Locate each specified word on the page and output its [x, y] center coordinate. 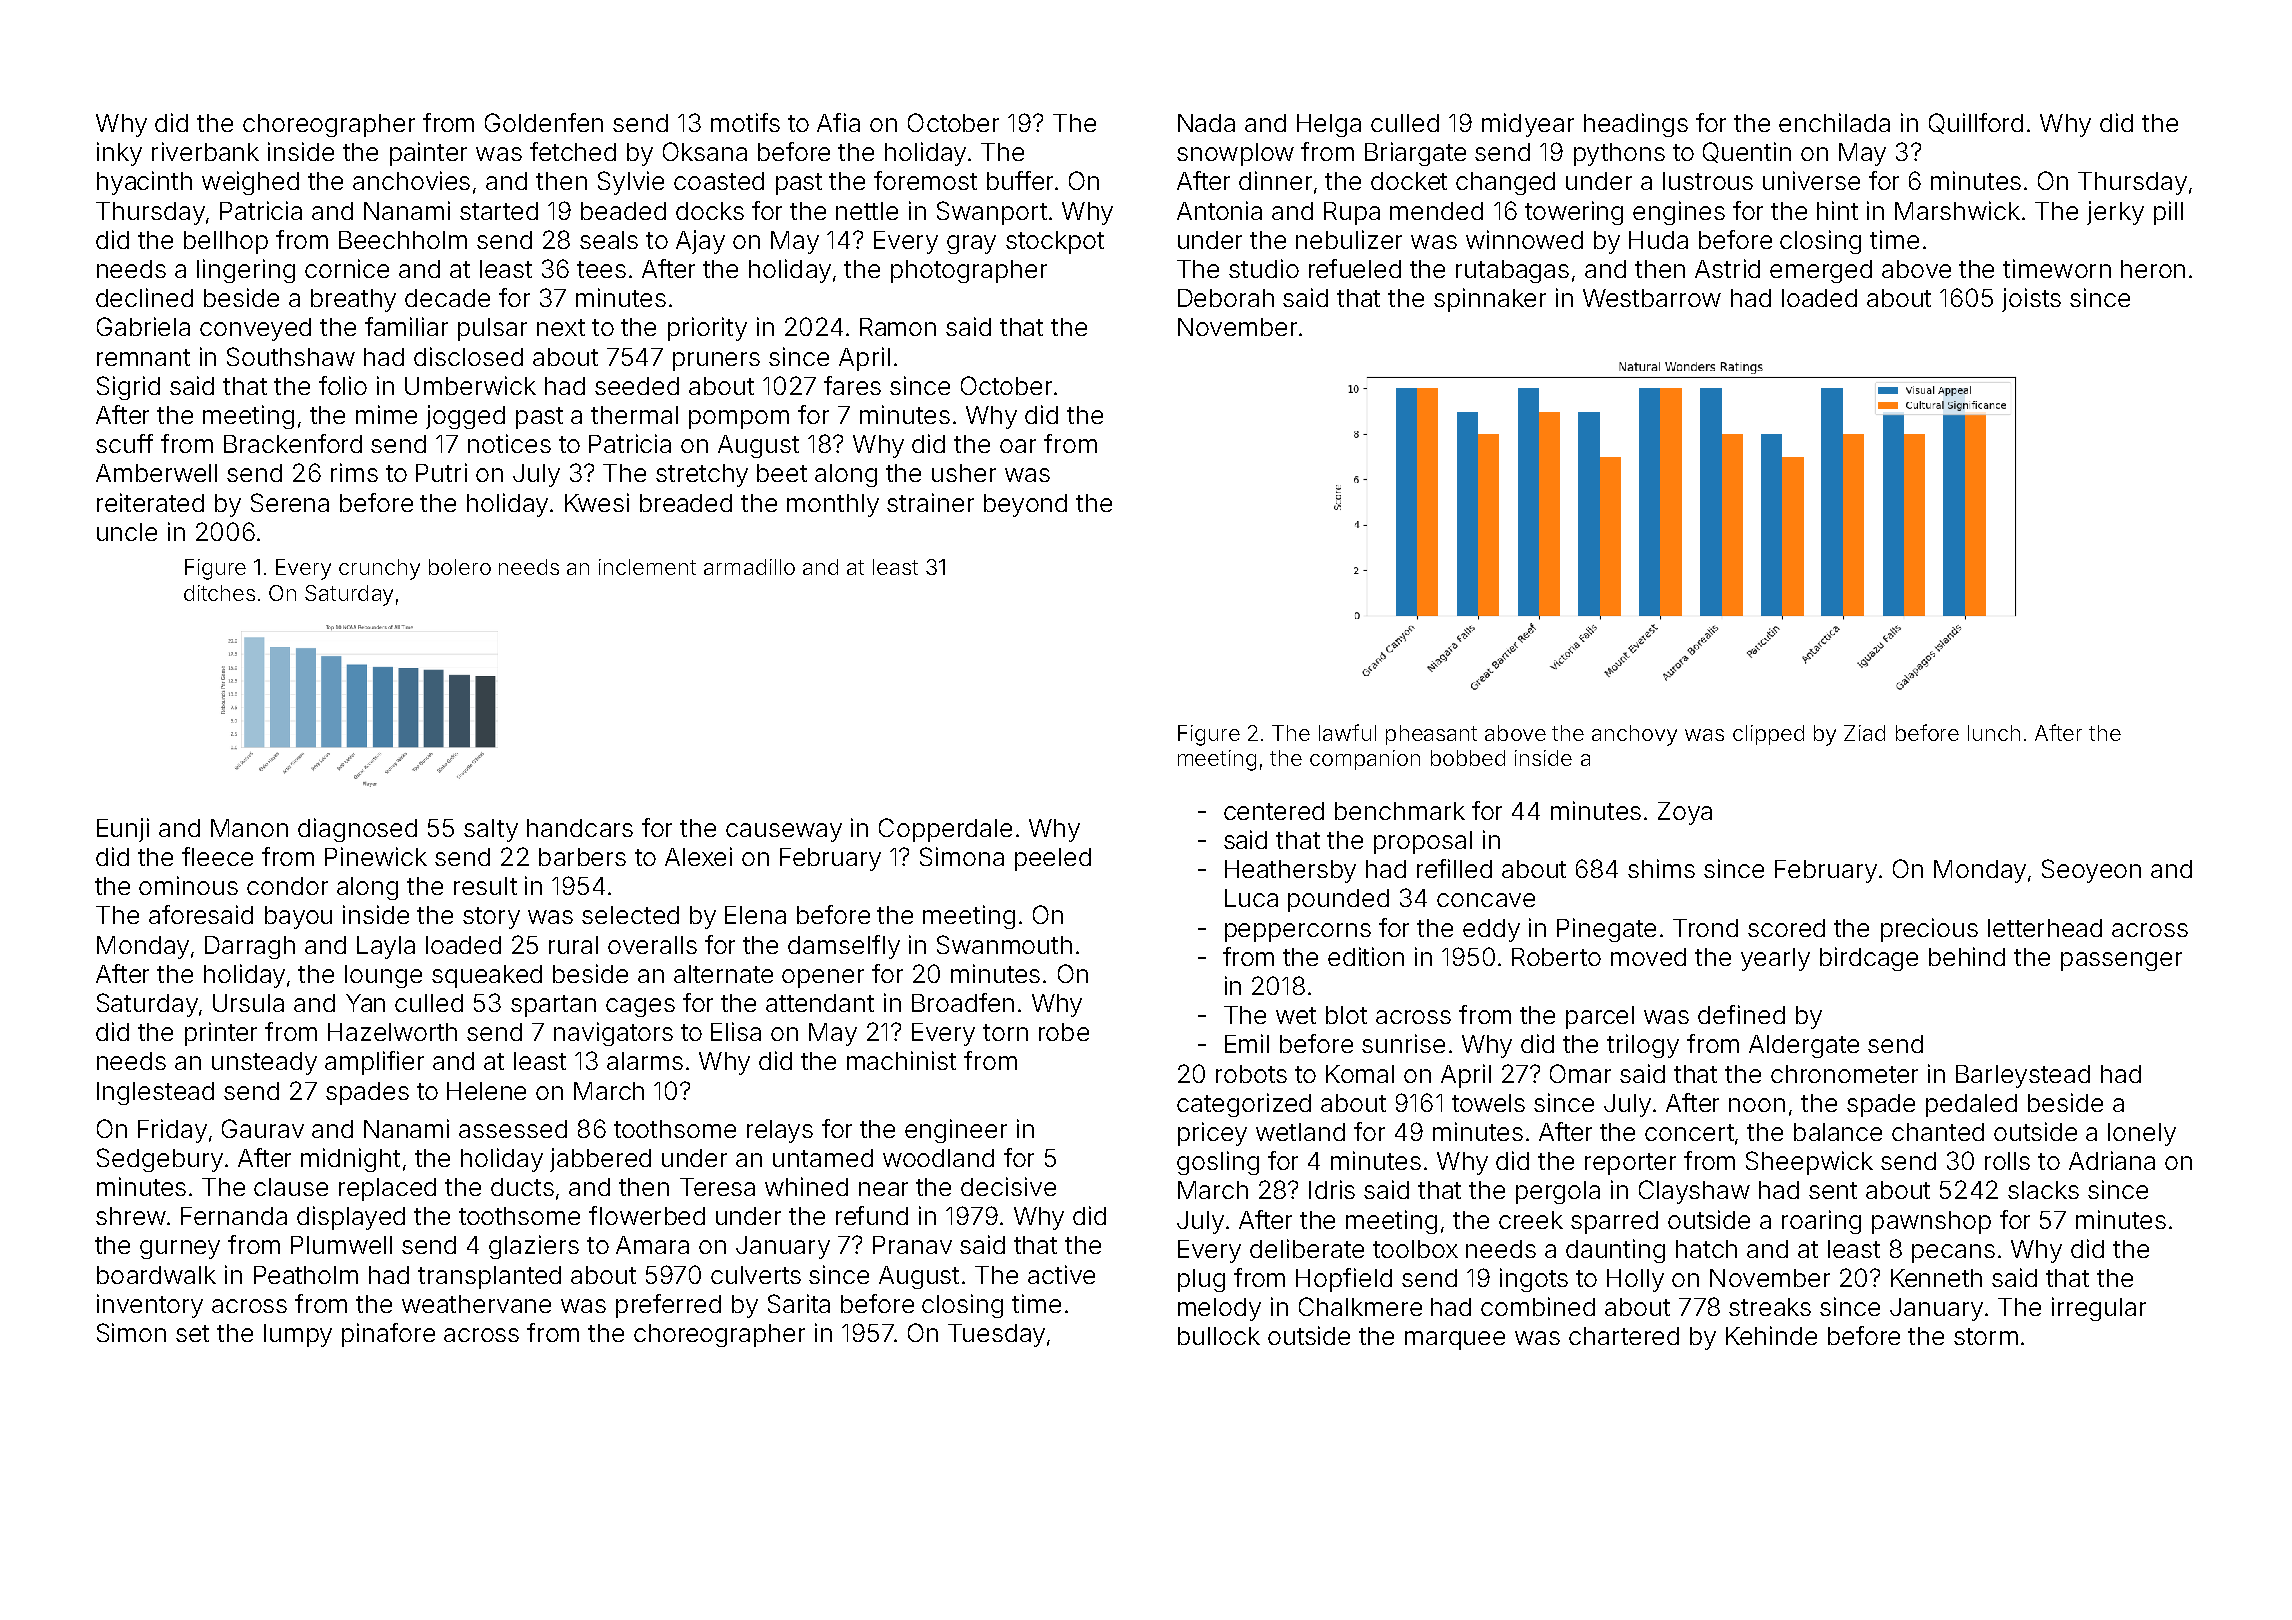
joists [2031, 300]
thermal [634, 415]
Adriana [2112, 1160]
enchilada [1834, 122]
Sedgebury [160, 1160]
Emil [1247, 1043]
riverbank [205, 151]
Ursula [248, 1003]
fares [852, 385]
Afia [838, 122]
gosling [1218, 1163]
